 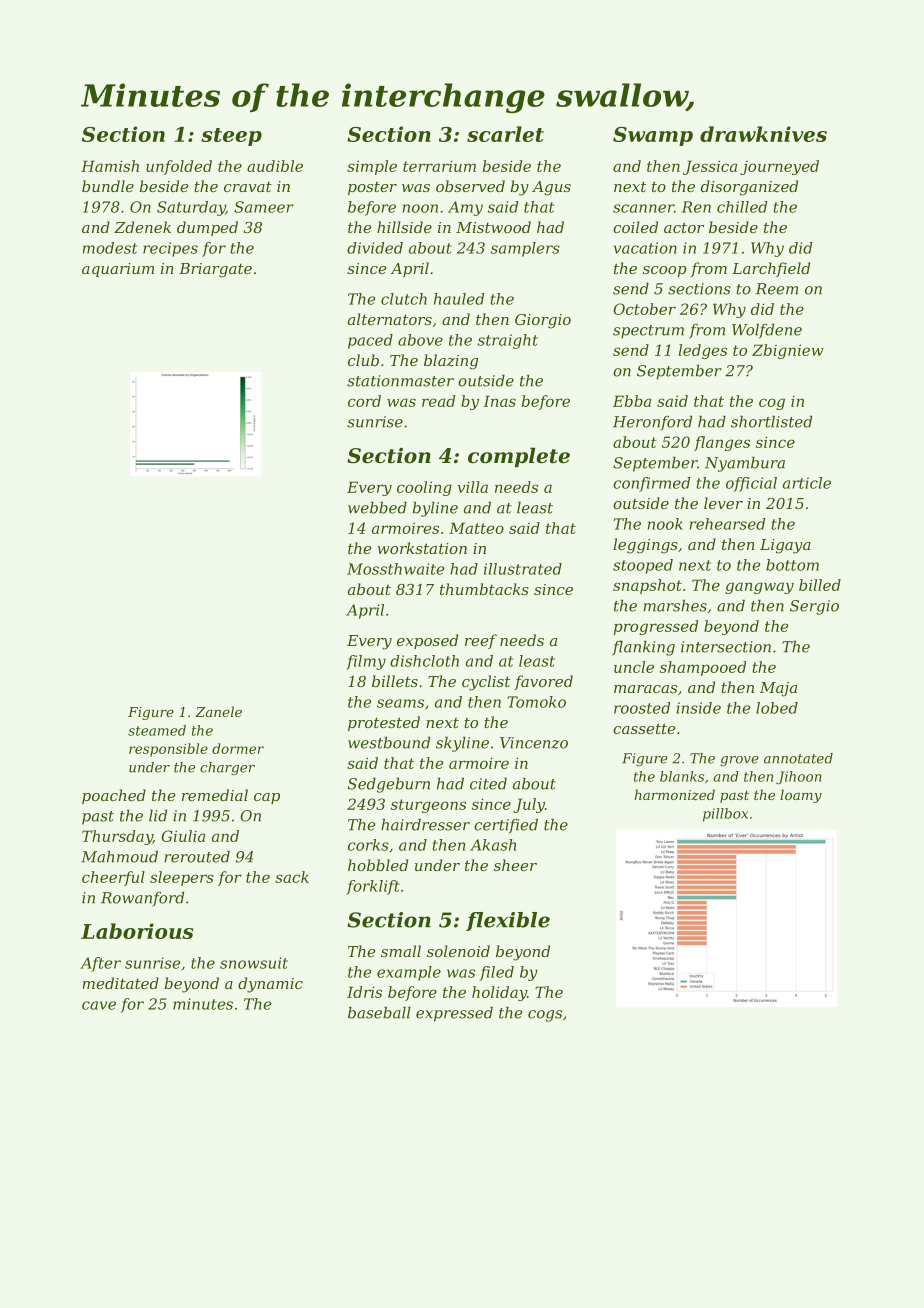 What do you see at coordinates (777, 289) in the screenshot?
I see `Reem` at bounding box center [777, 289].
